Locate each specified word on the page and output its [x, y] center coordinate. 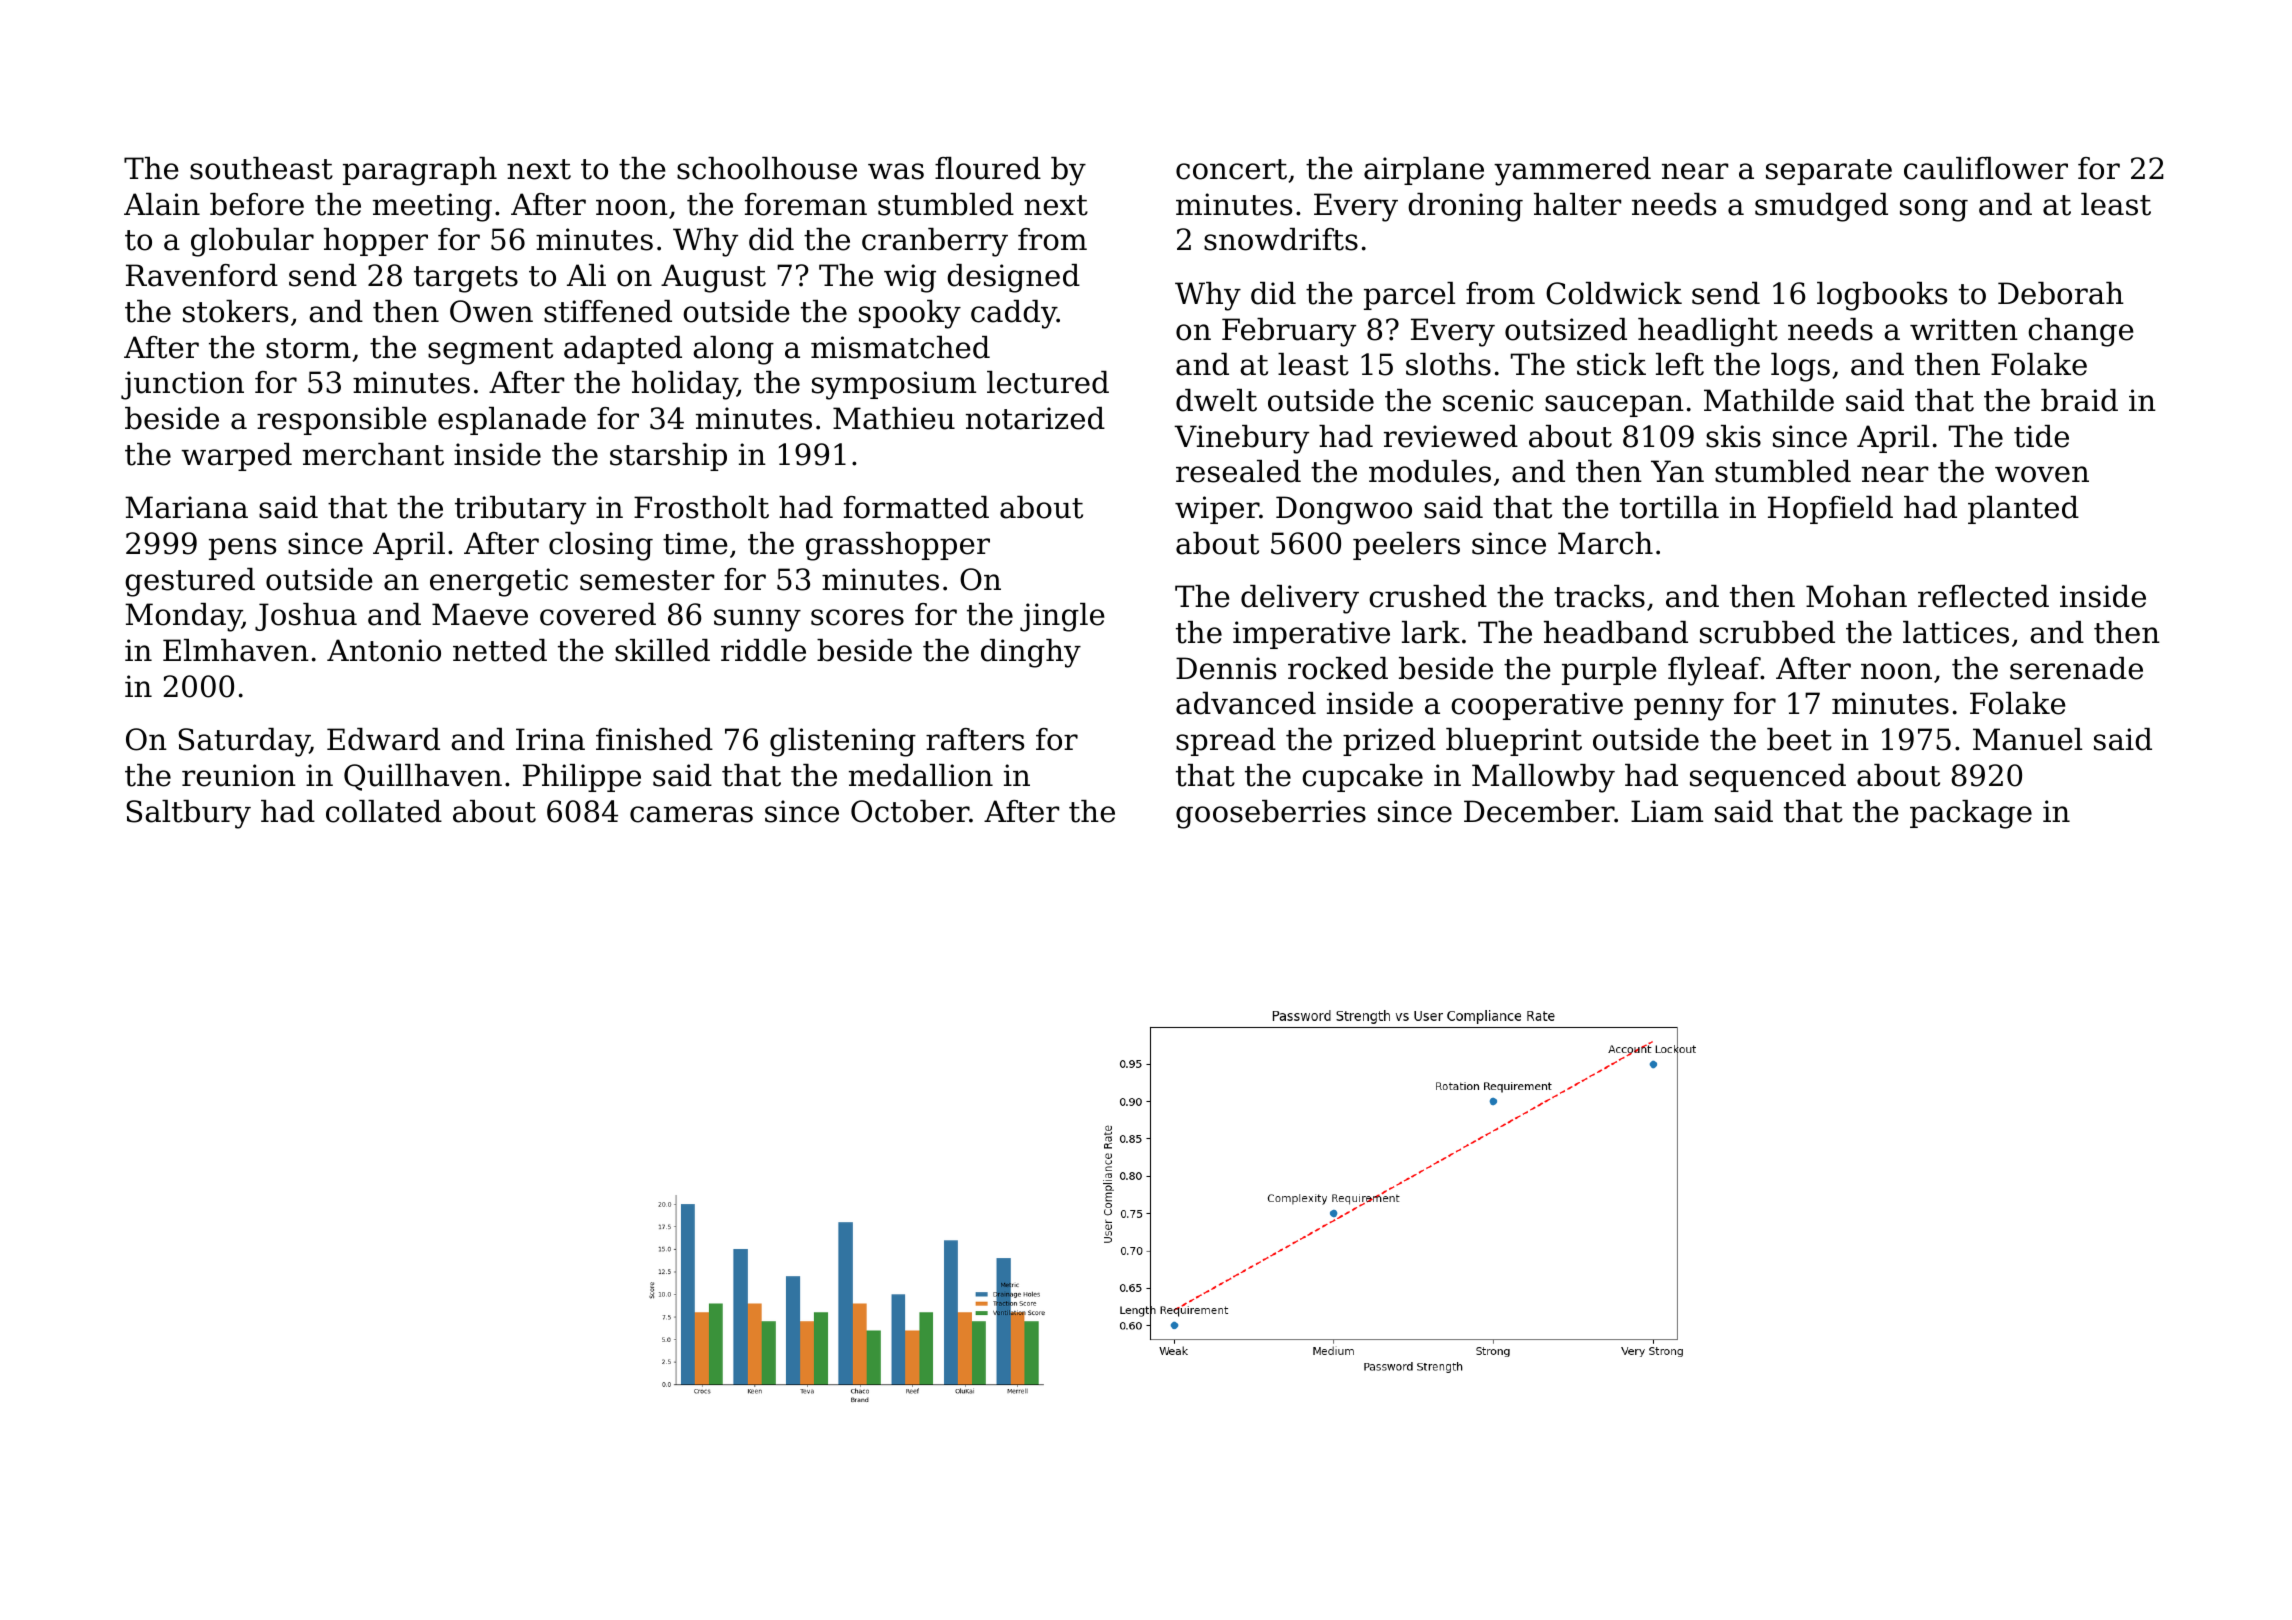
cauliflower [1986, 168]
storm [308, 348]
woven [2042, 474]
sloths [1448, 364]
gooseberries [1271, 814]
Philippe [582, 778]
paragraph [420, 171]
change [2081, 332]
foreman [806, 204]
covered [598, 614]
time [695, 543]
